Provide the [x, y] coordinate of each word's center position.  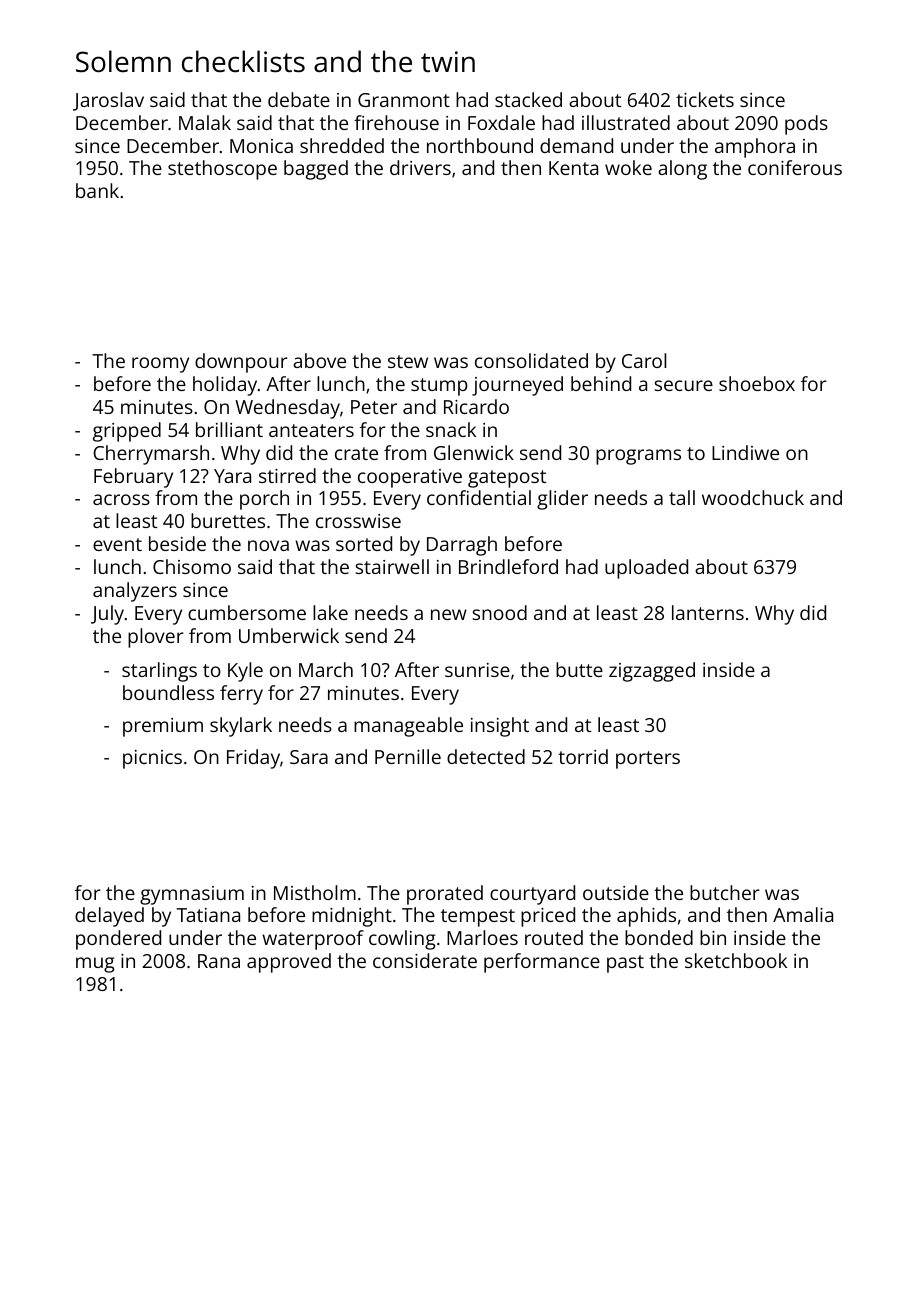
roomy [160, 365]
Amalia [803, 914]
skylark [241, 727]
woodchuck [753, 497]
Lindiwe [745, 452]
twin [448, 62]
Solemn [123, 61]
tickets [705, 99]
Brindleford [508, 566]
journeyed [517, 386]
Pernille [408, 756]
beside [177, 543]
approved [289, 963]
